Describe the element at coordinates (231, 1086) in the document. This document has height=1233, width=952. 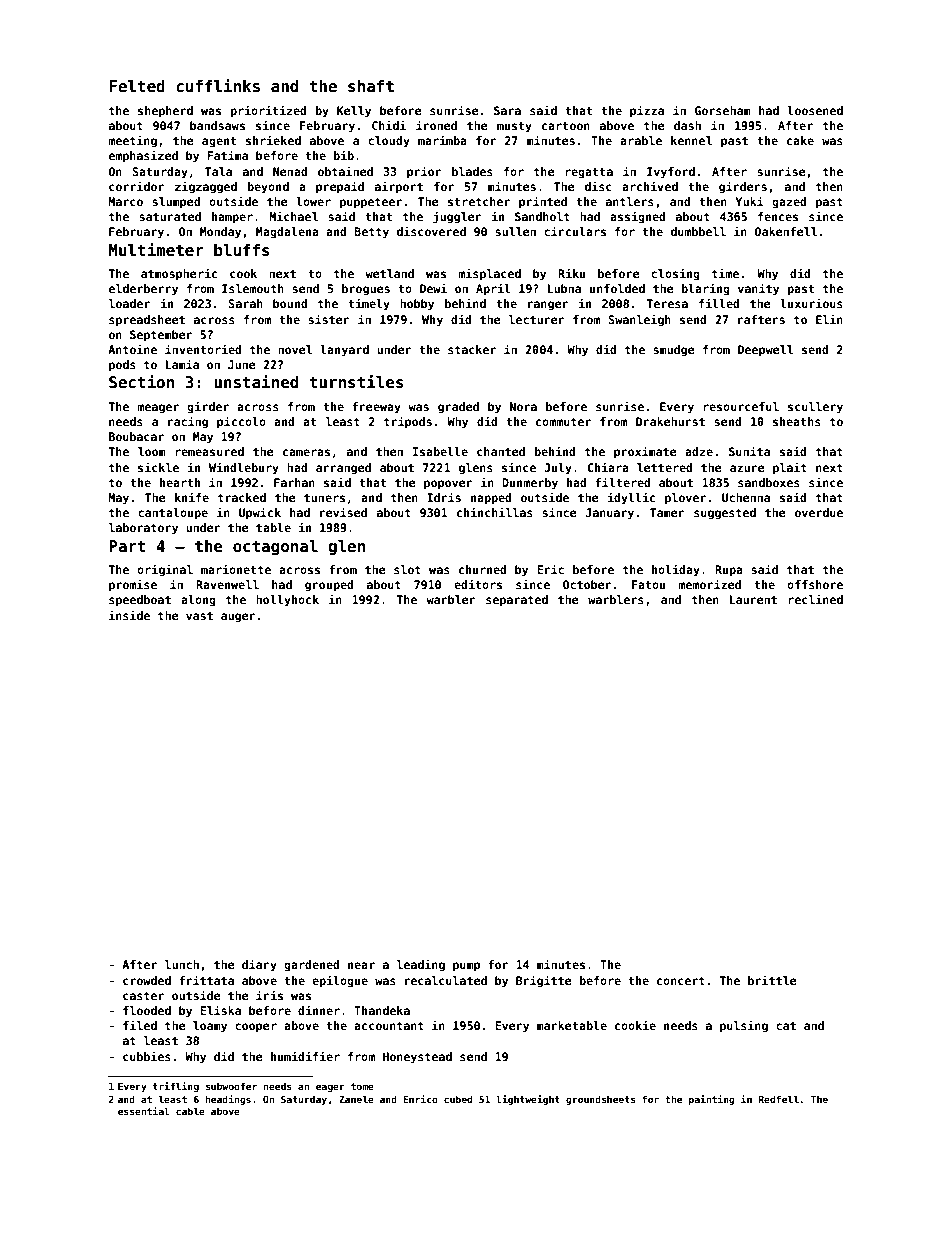
I see `subwoofer` at that location.
